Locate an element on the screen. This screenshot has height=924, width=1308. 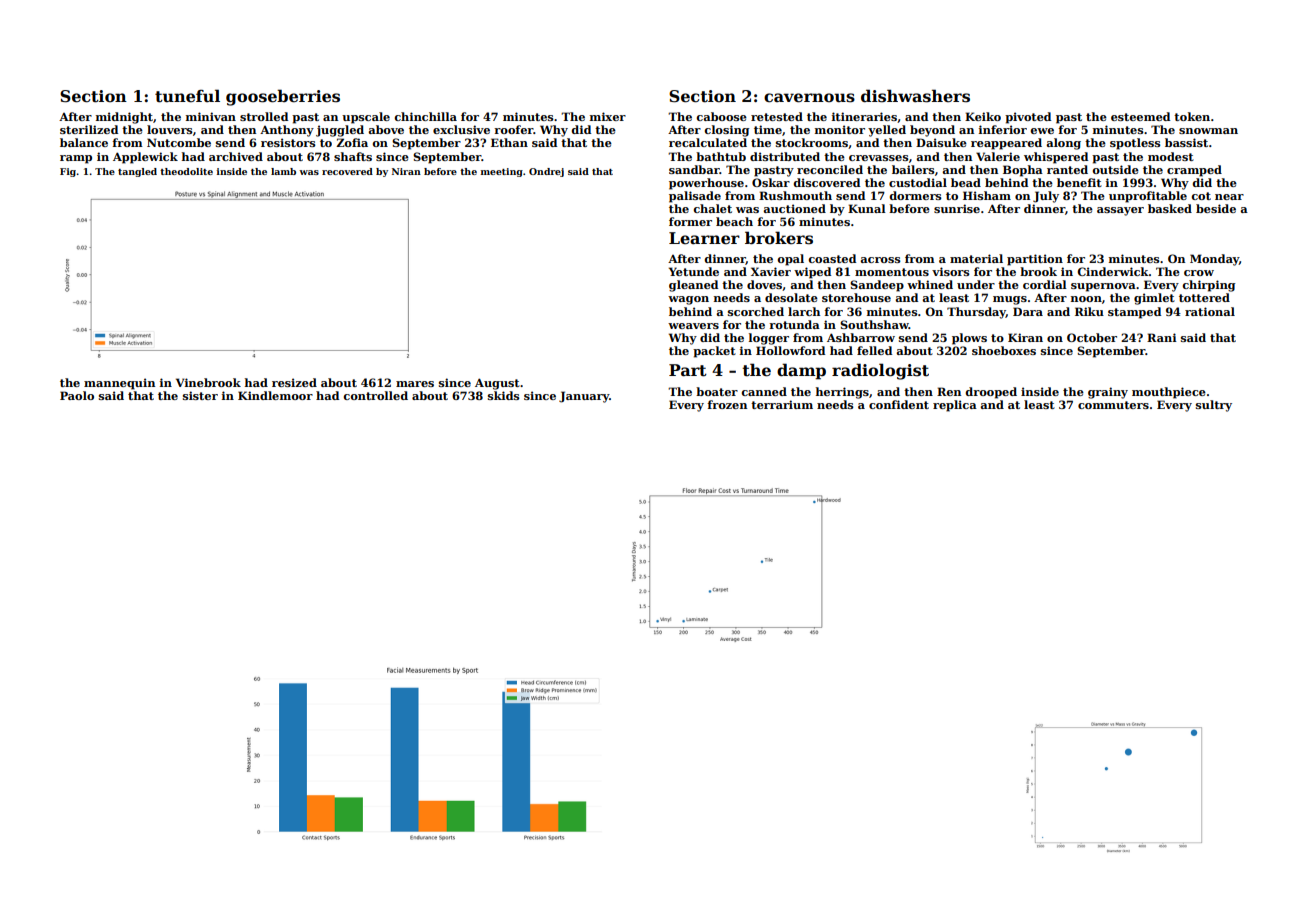
balance is located at coordinates (84, 142).
